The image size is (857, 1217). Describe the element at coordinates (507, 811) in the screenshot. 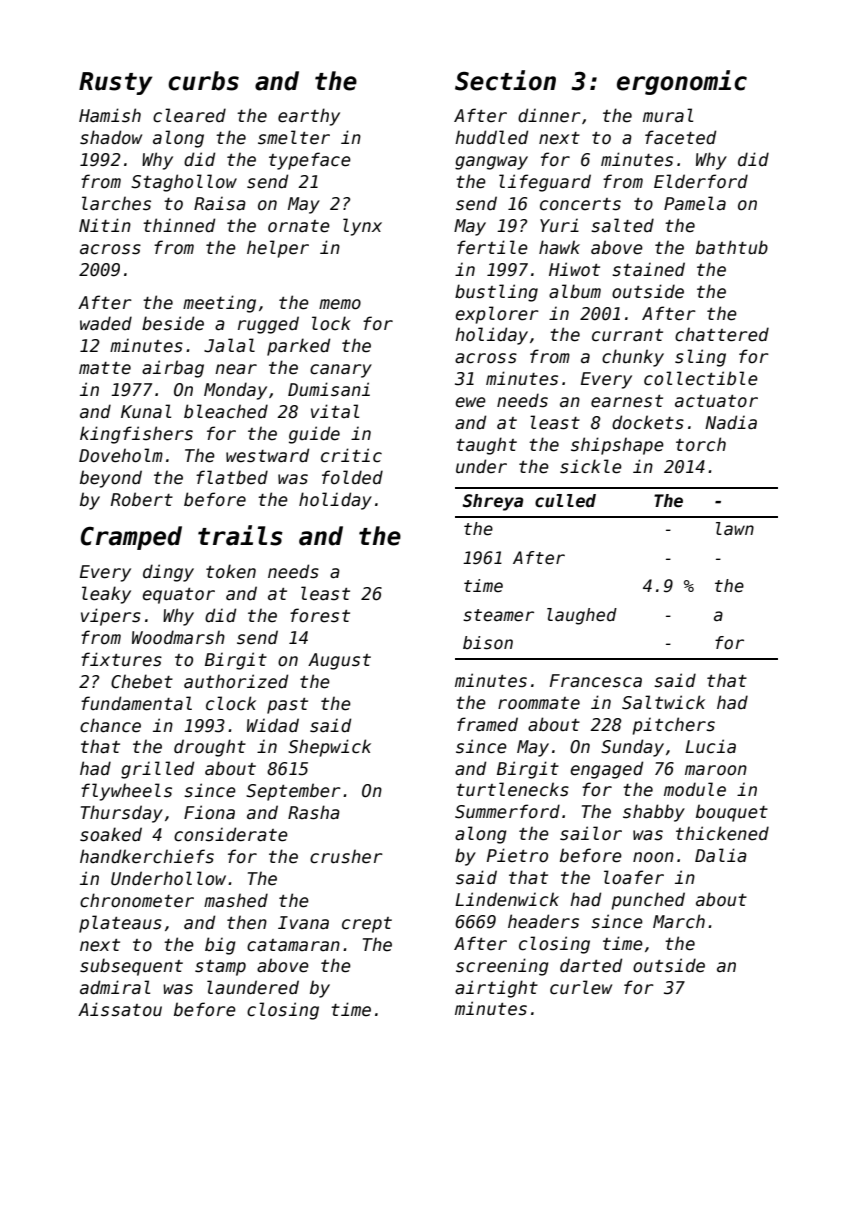

I see `Summerford` at that location.
